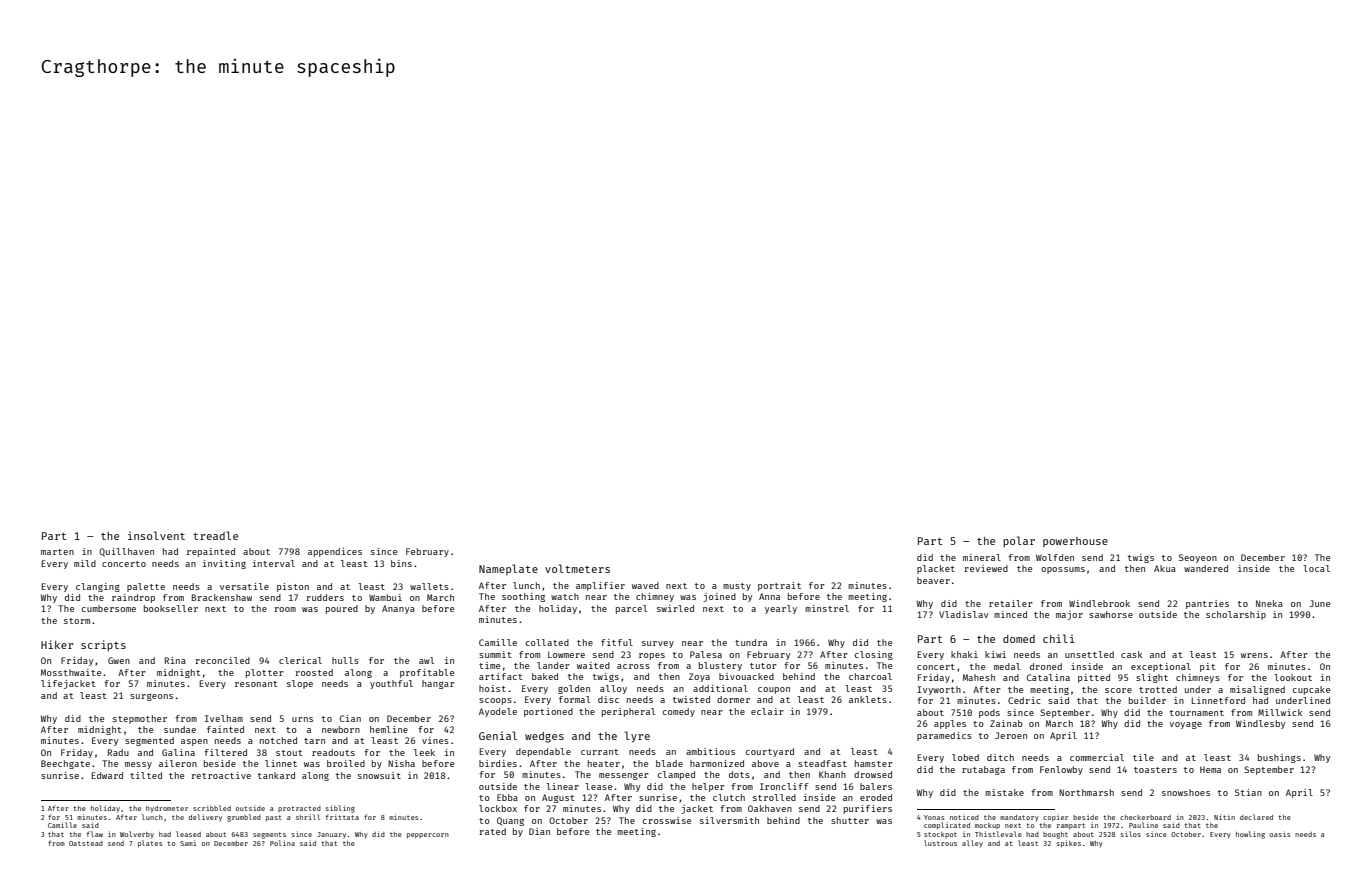  I want to click on hydrometer, so click(167, 809).
